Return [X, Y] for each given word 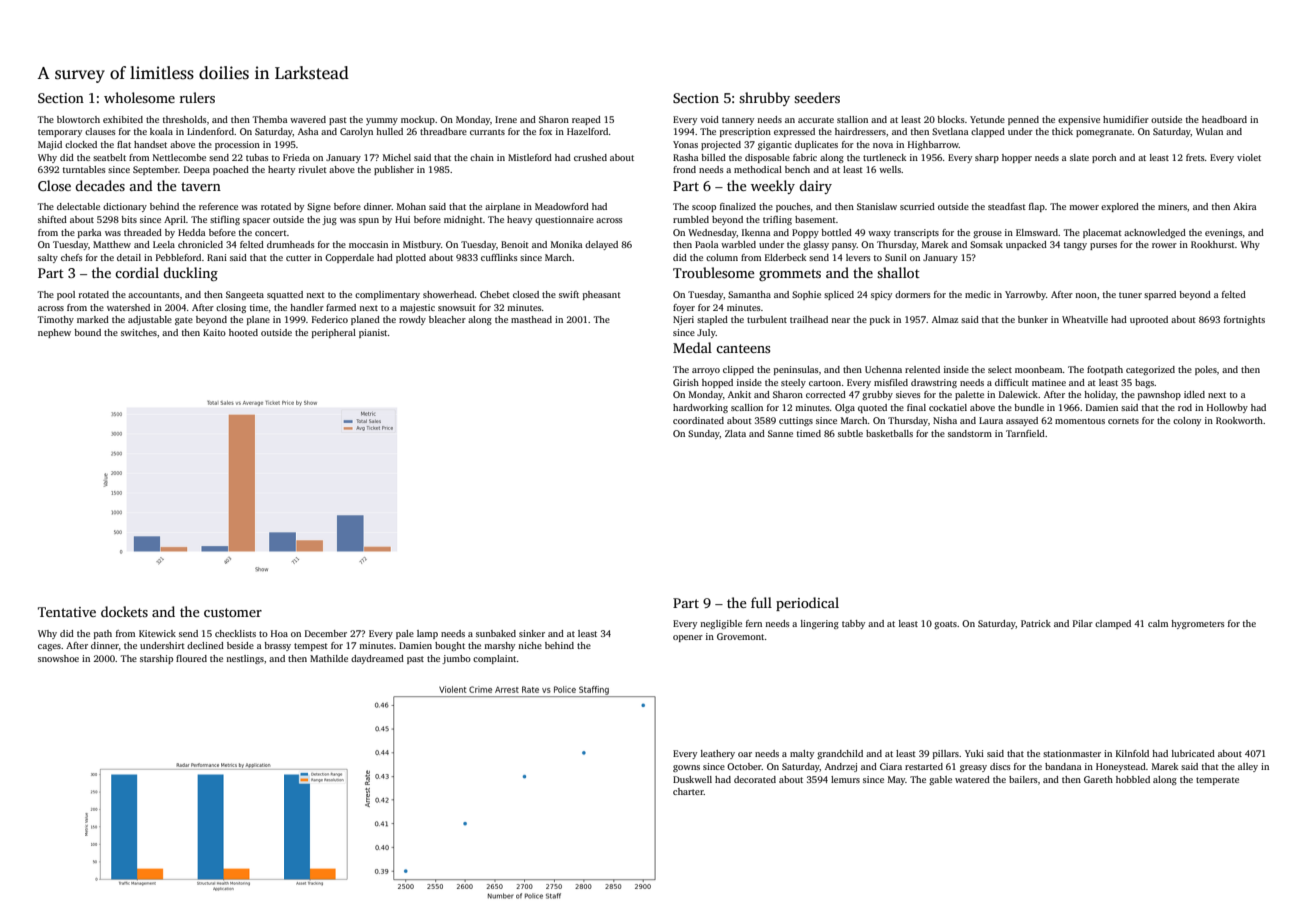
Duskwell [692, 779]
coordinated [698, 420]
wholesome [139, 97]
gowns [686, 768]
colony [1187, 421]
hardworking [700, 408]
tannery [738, 121]
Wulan [1209, 131]
